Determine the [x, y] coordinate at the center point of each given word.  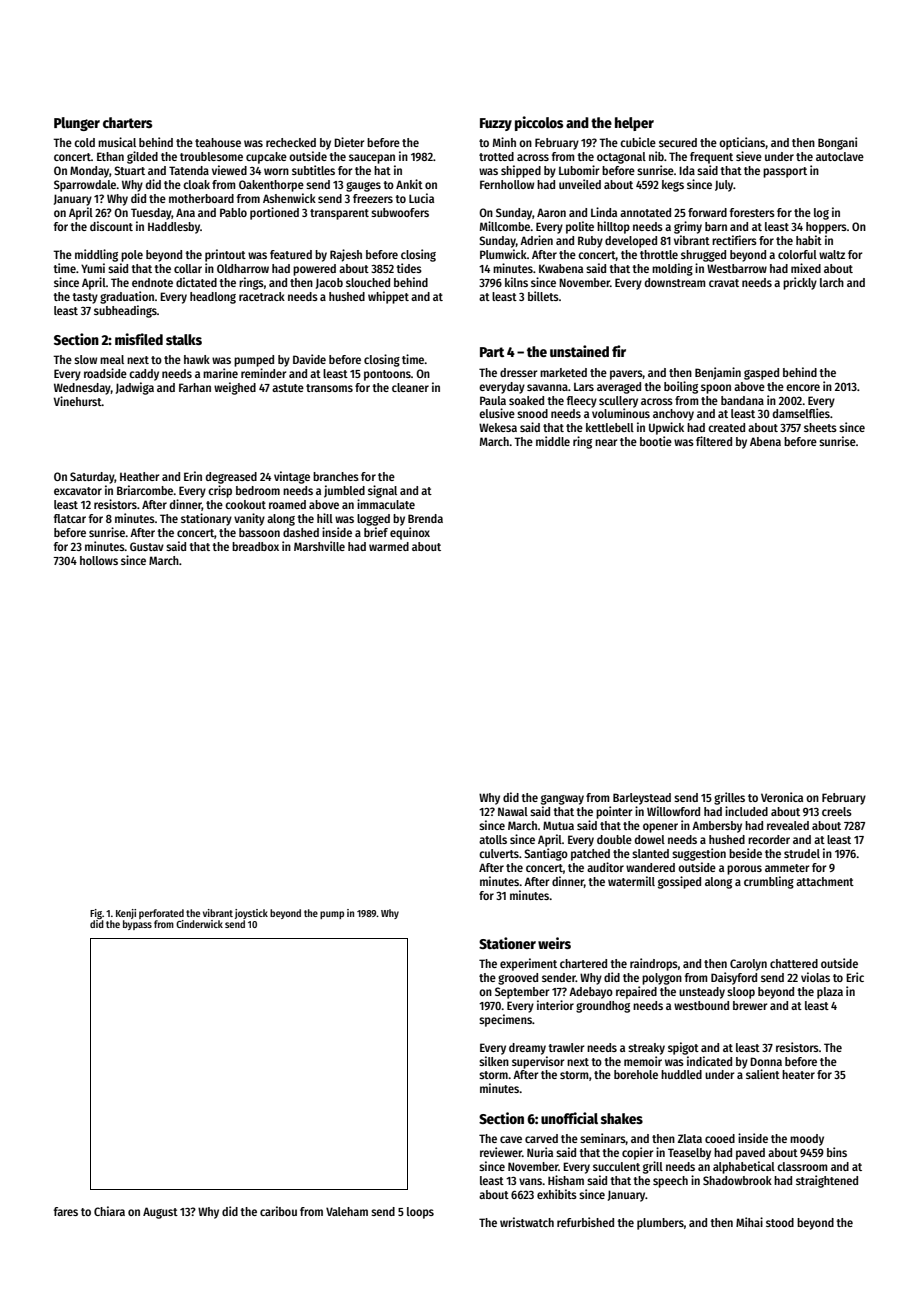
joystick [251, 914]
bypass [137, 925]
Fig [96, 914]
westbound [701, 1005]
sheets [820, 427]
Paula [493, 400]
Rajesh [346, 255]
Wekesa [498, 427]
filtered [714, 441]
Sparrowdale [85, 186]
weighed [235, 388]
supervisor [538, 1062]
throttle [659, 254]
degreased [231, 478]
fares [66, 1211]
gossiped [679, 882]
